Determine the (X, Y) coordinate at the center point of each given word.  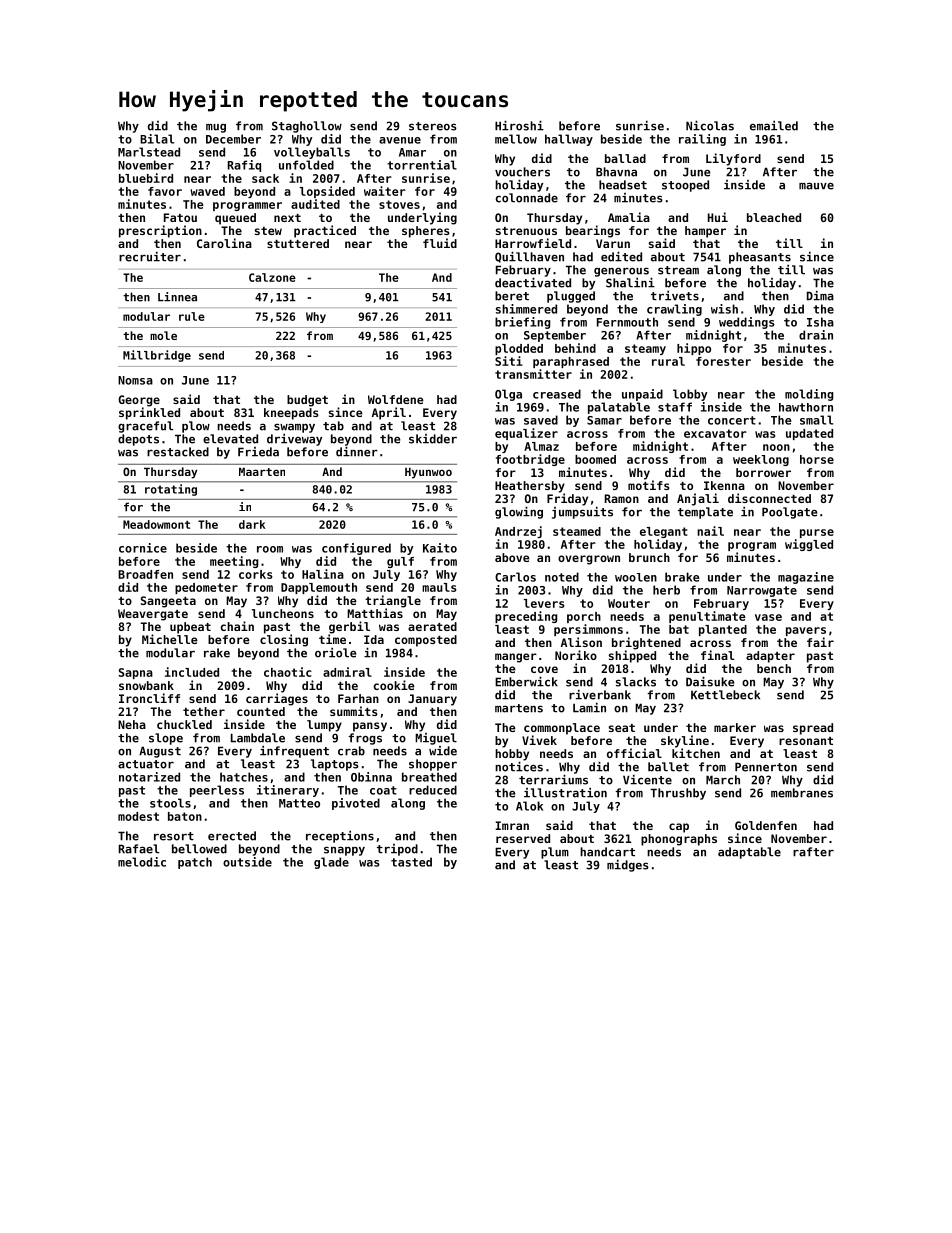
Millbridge (157, 356)
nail (710, 531)
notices (519, 767)
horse (817, 459)
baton (185, 816)
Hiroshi (519, 126)
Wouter (629, 603)
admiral (347, 672)
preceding (526, 617)
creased (557, 394)
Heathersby (530, 487)
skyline (685, 741)
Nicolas (710, 126)
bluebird (146, 178)
